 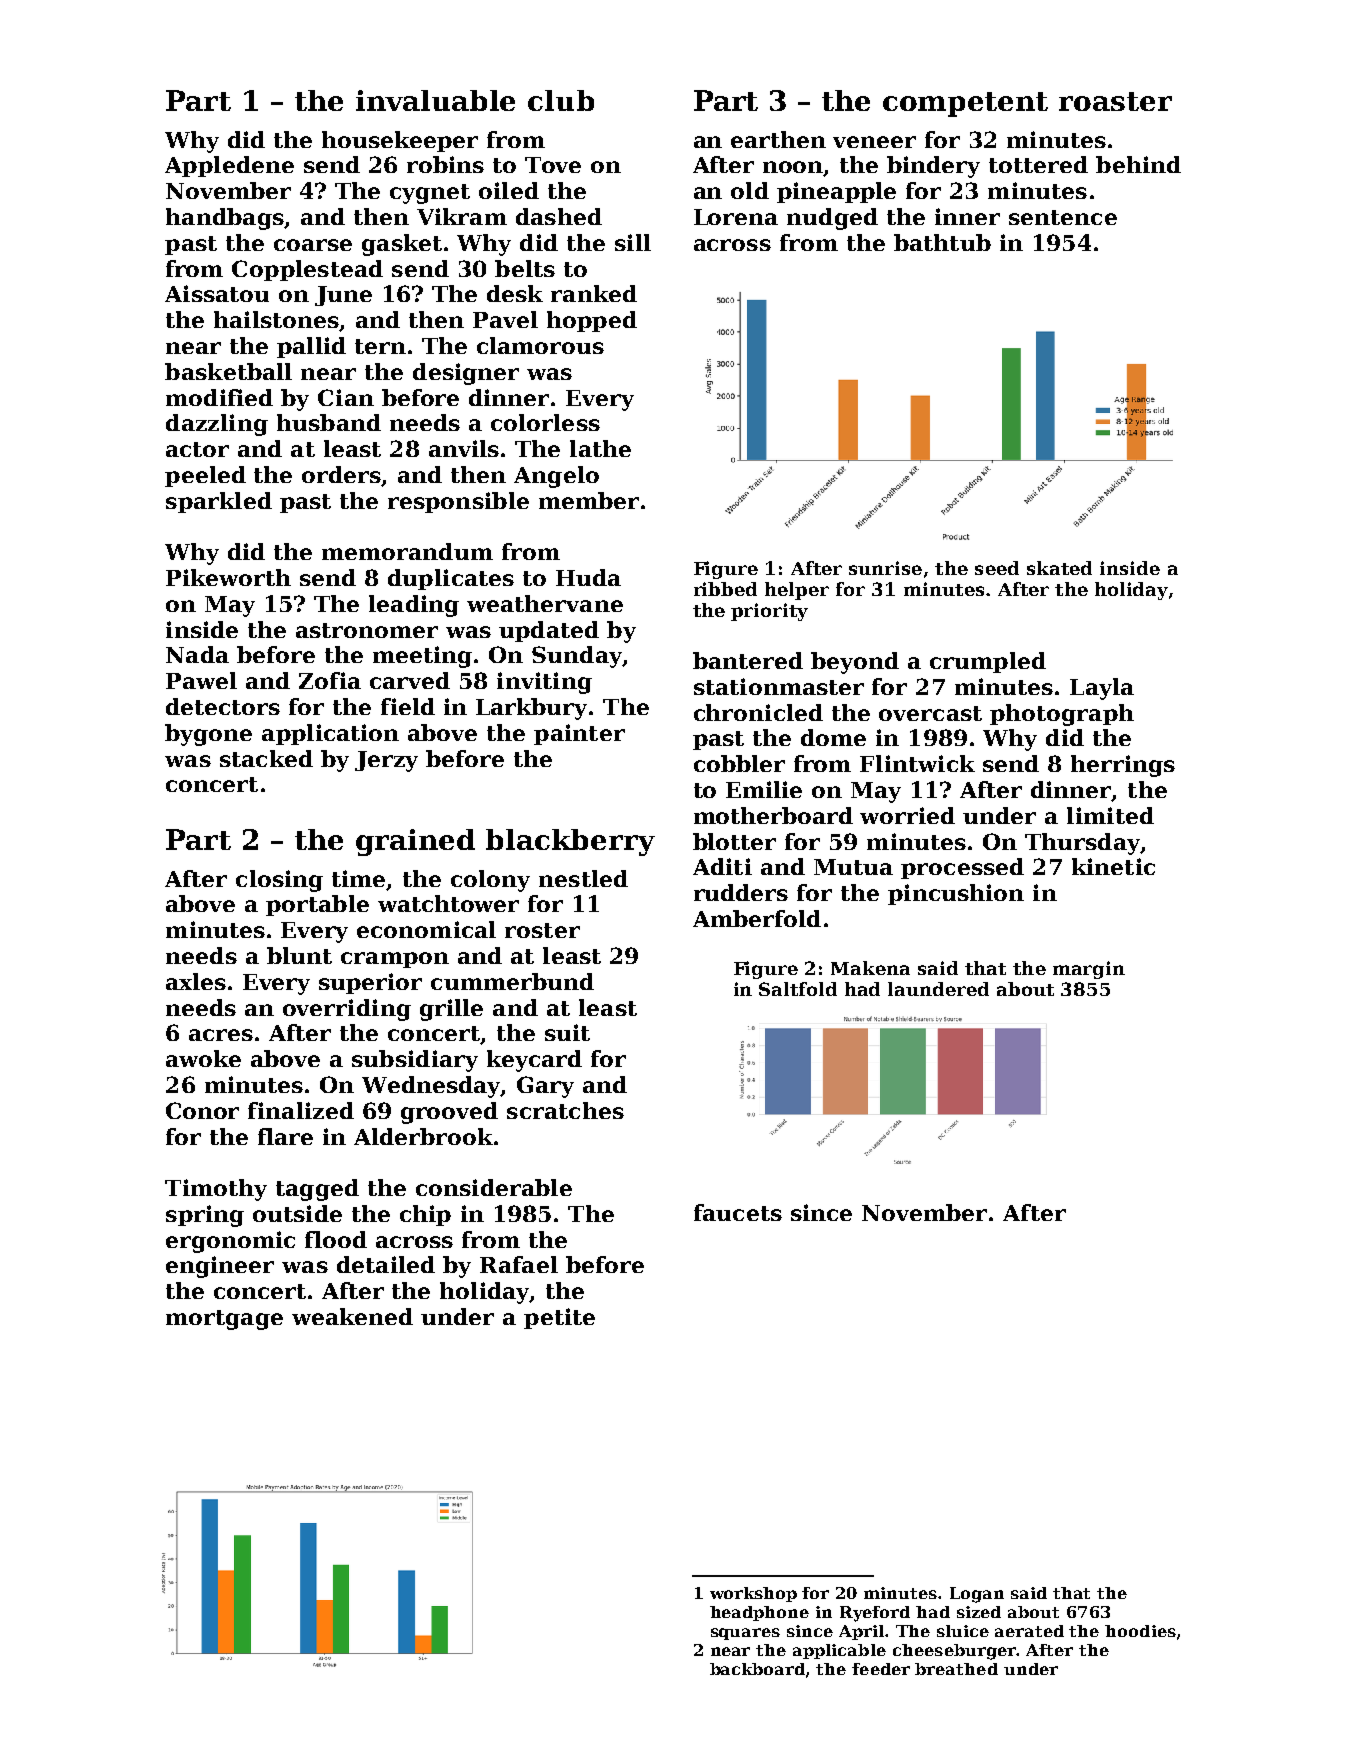 I want to click on hopped, so click(x=592, y=321).
